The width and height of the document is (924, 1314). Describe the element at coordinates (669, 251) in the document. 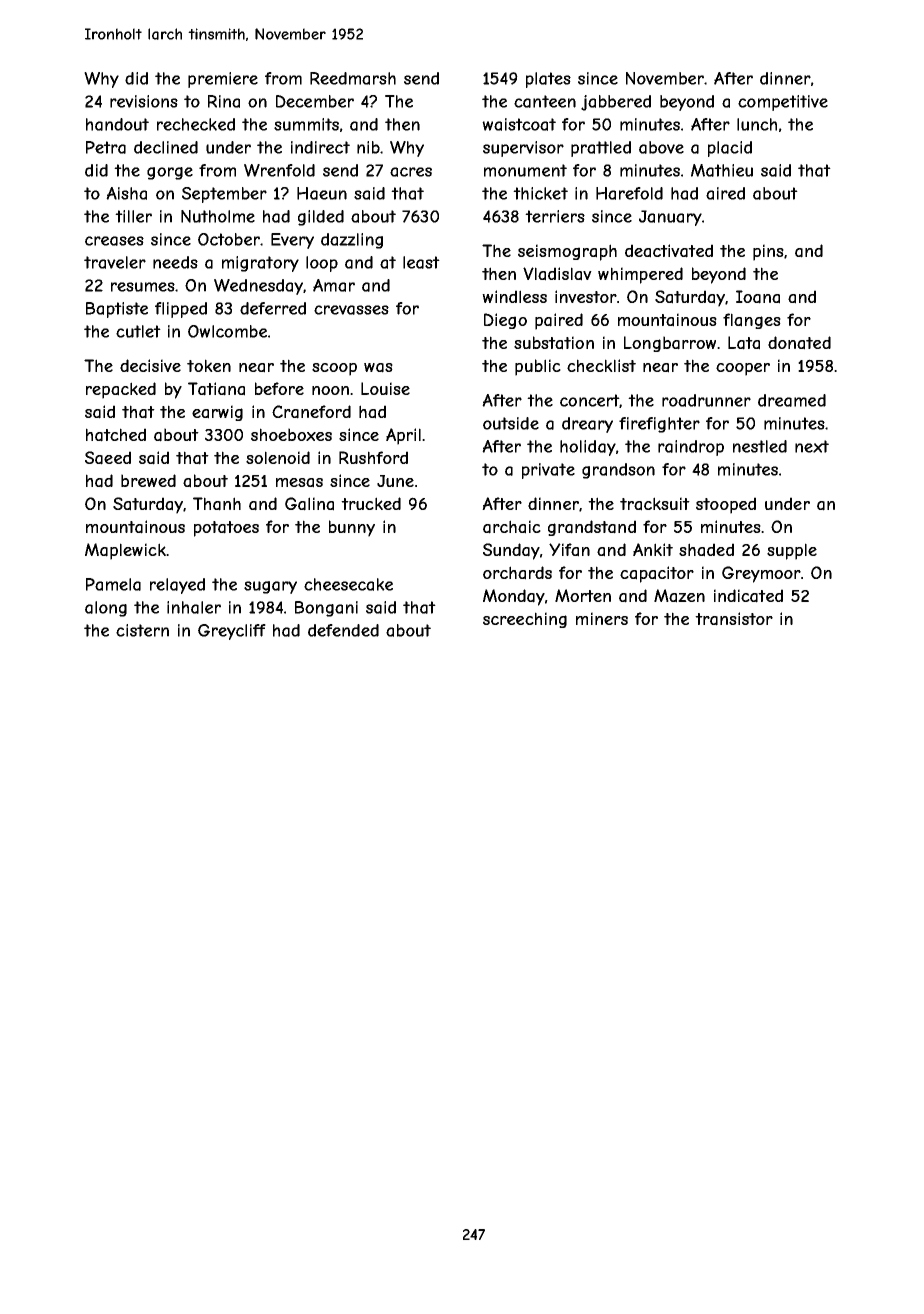

I see `deactivated` at that location.
